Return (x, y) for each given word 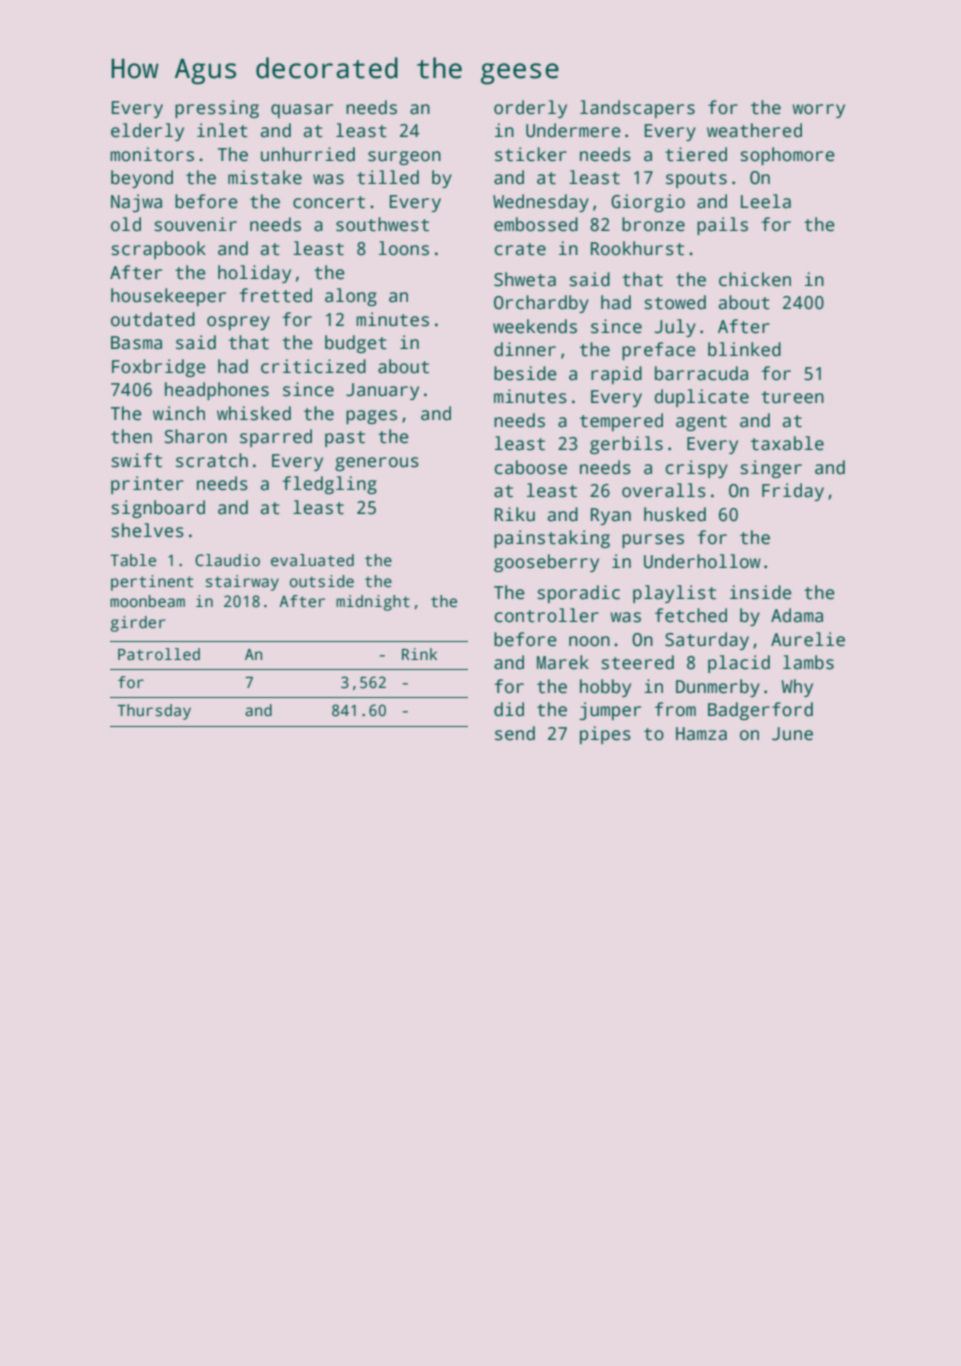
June (792, 734)
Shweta (525, 279)
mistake (265, 177)
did (509, 709)
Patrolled (159, 654)
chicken (755, 279)
